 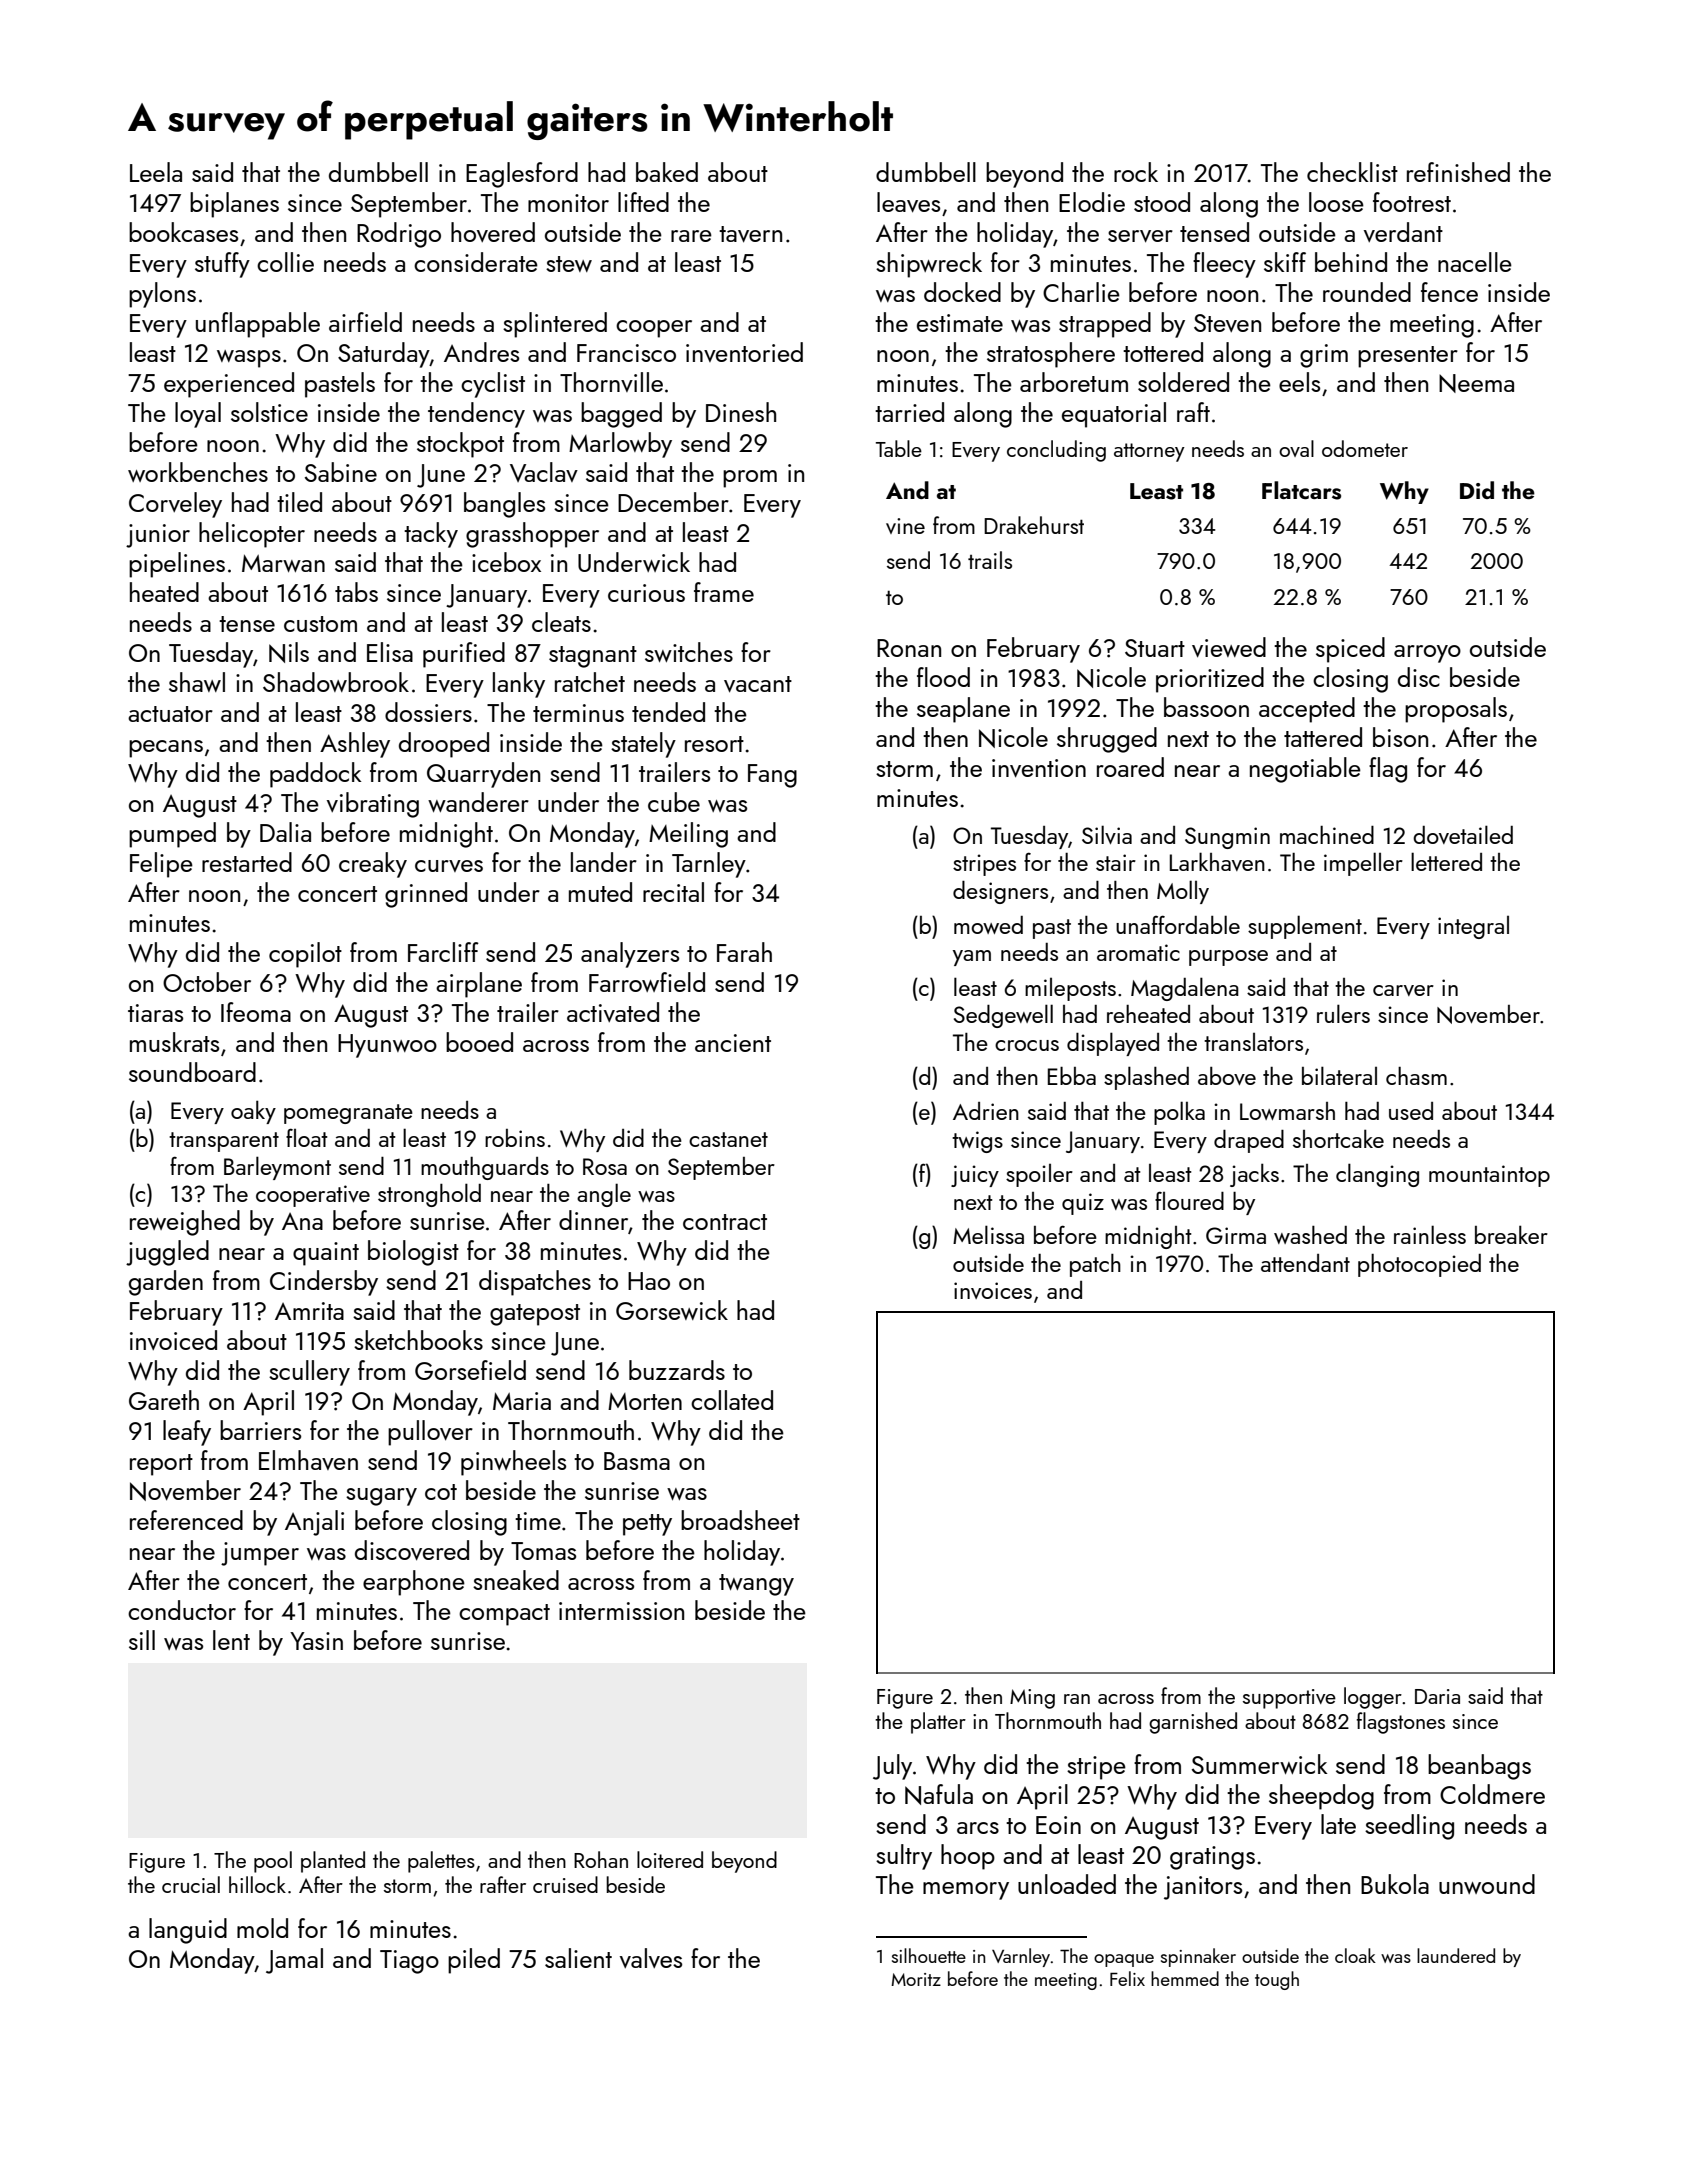 What do you see at coordinates (1476, 383) in the document?
I see `Neema` at bounding box center [1476, 383].
